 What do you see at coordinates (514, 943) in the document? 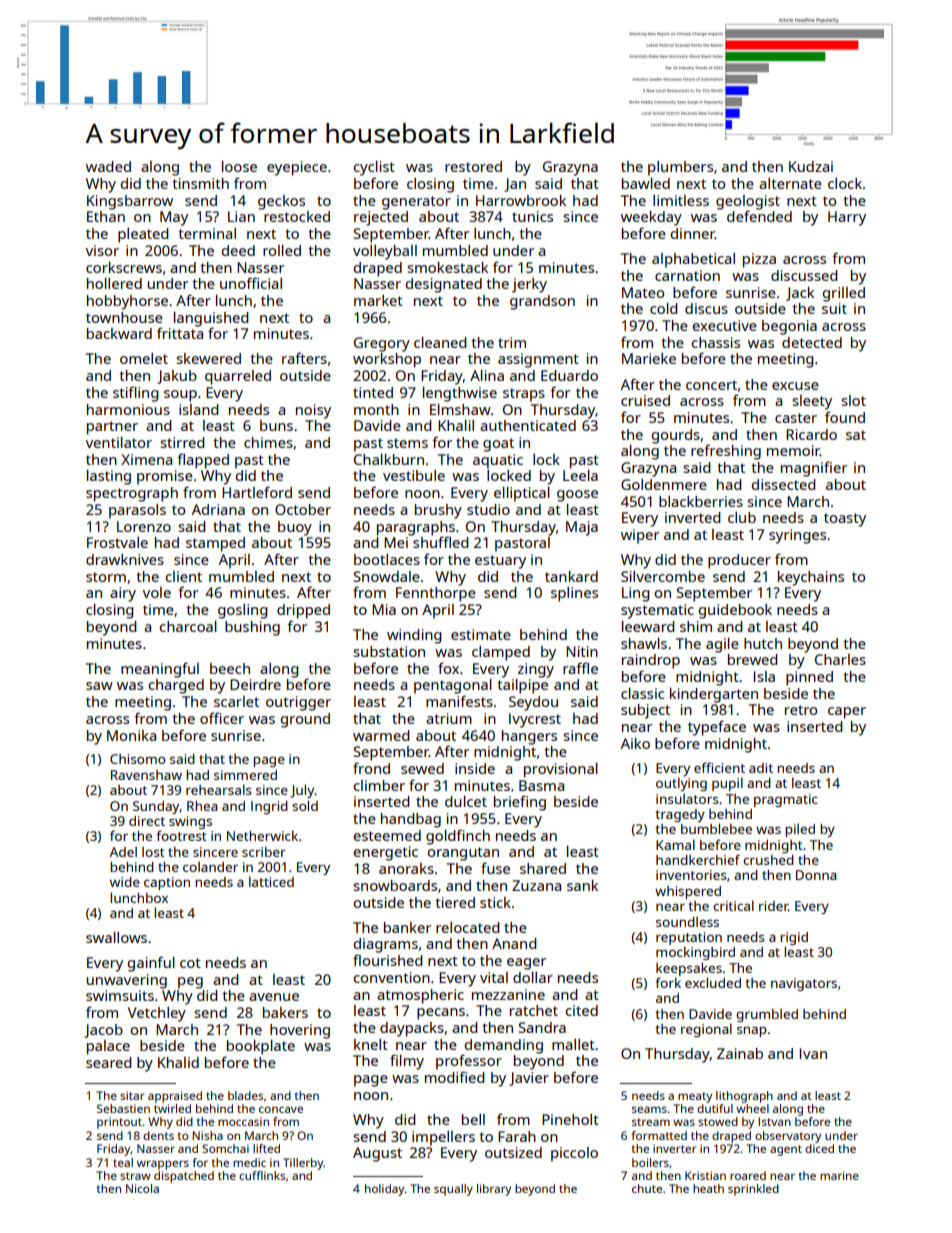
I see `Anand` at bounding box center [514, 943].
